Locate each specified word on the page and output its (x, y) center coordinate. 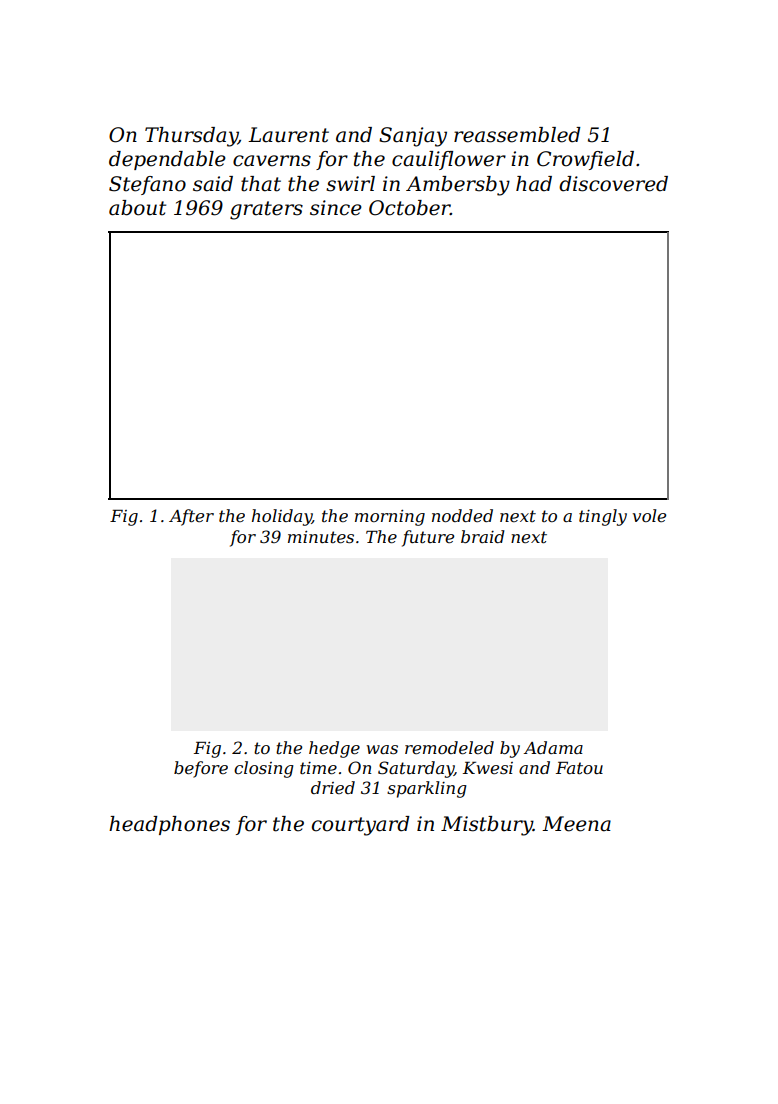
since (336, 208)
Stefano (147, 185)
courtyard (361, 826)
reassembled (517, 135)
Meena (576, 824)
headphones (169, 825)
